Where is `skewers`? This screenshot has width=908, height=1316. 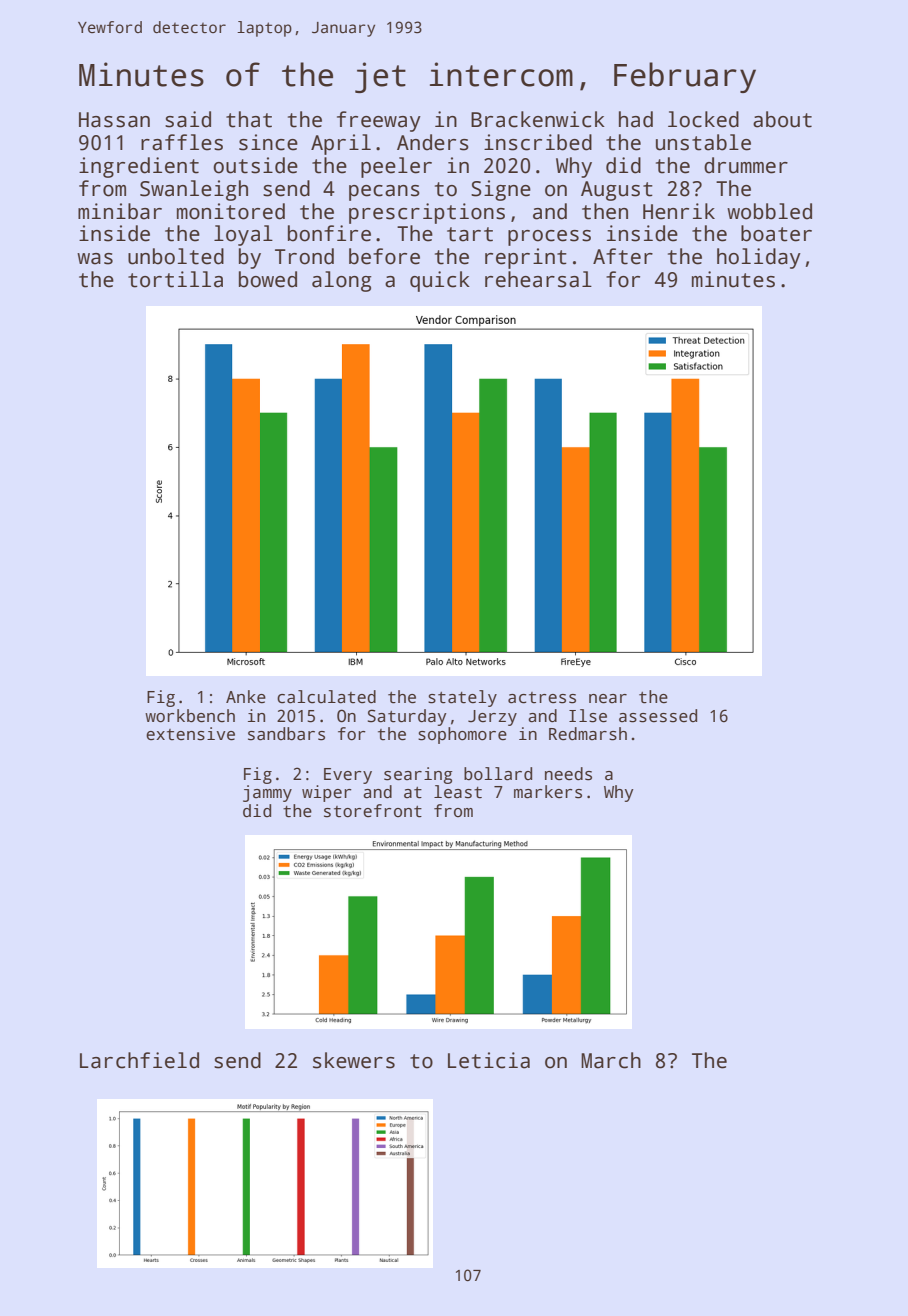
skewers is located at coordinates (354, 1060).
